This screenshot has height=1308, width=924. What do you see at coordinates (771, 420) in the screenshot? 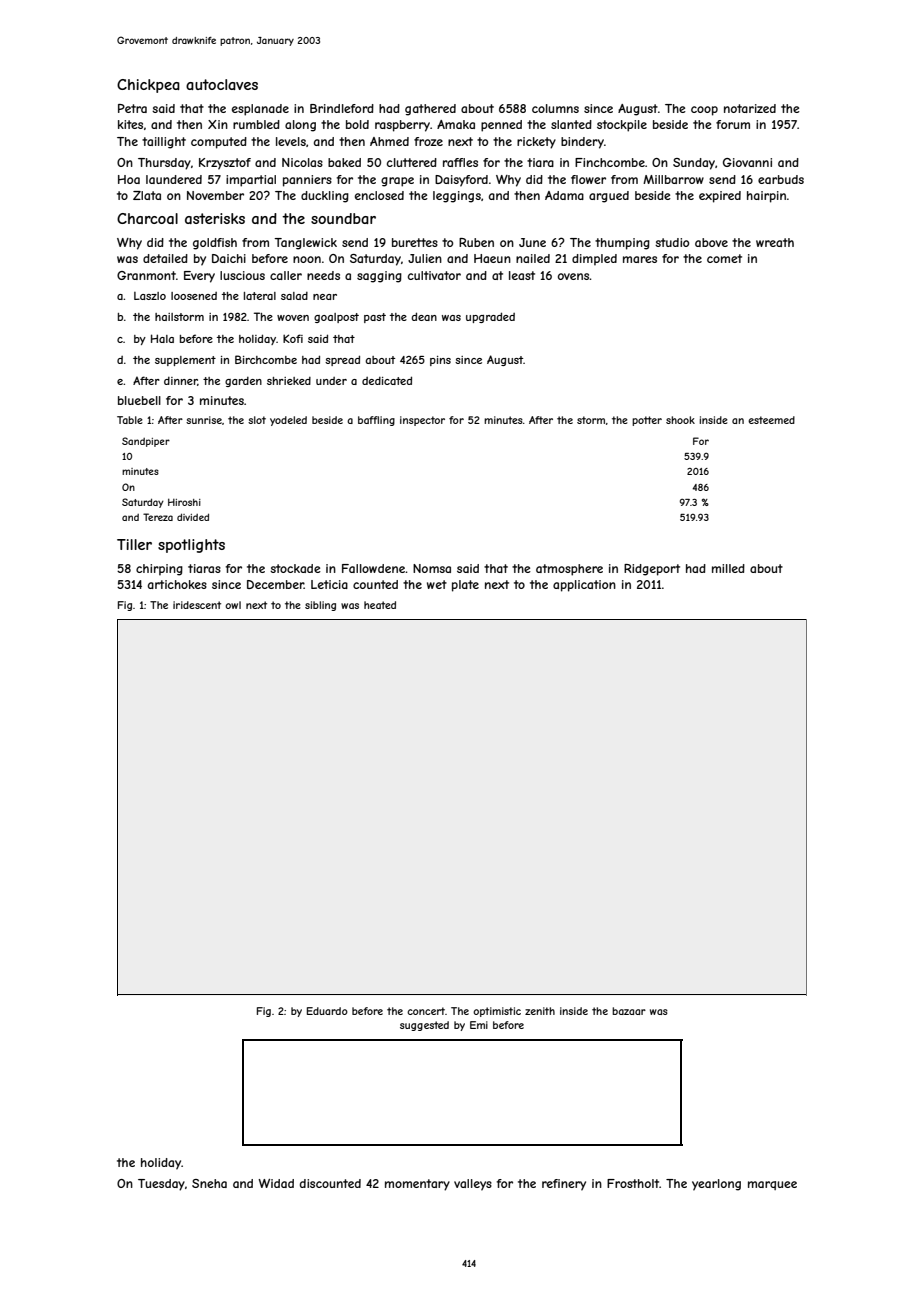
I see `esteemed` at bounding box center [771, 420].
